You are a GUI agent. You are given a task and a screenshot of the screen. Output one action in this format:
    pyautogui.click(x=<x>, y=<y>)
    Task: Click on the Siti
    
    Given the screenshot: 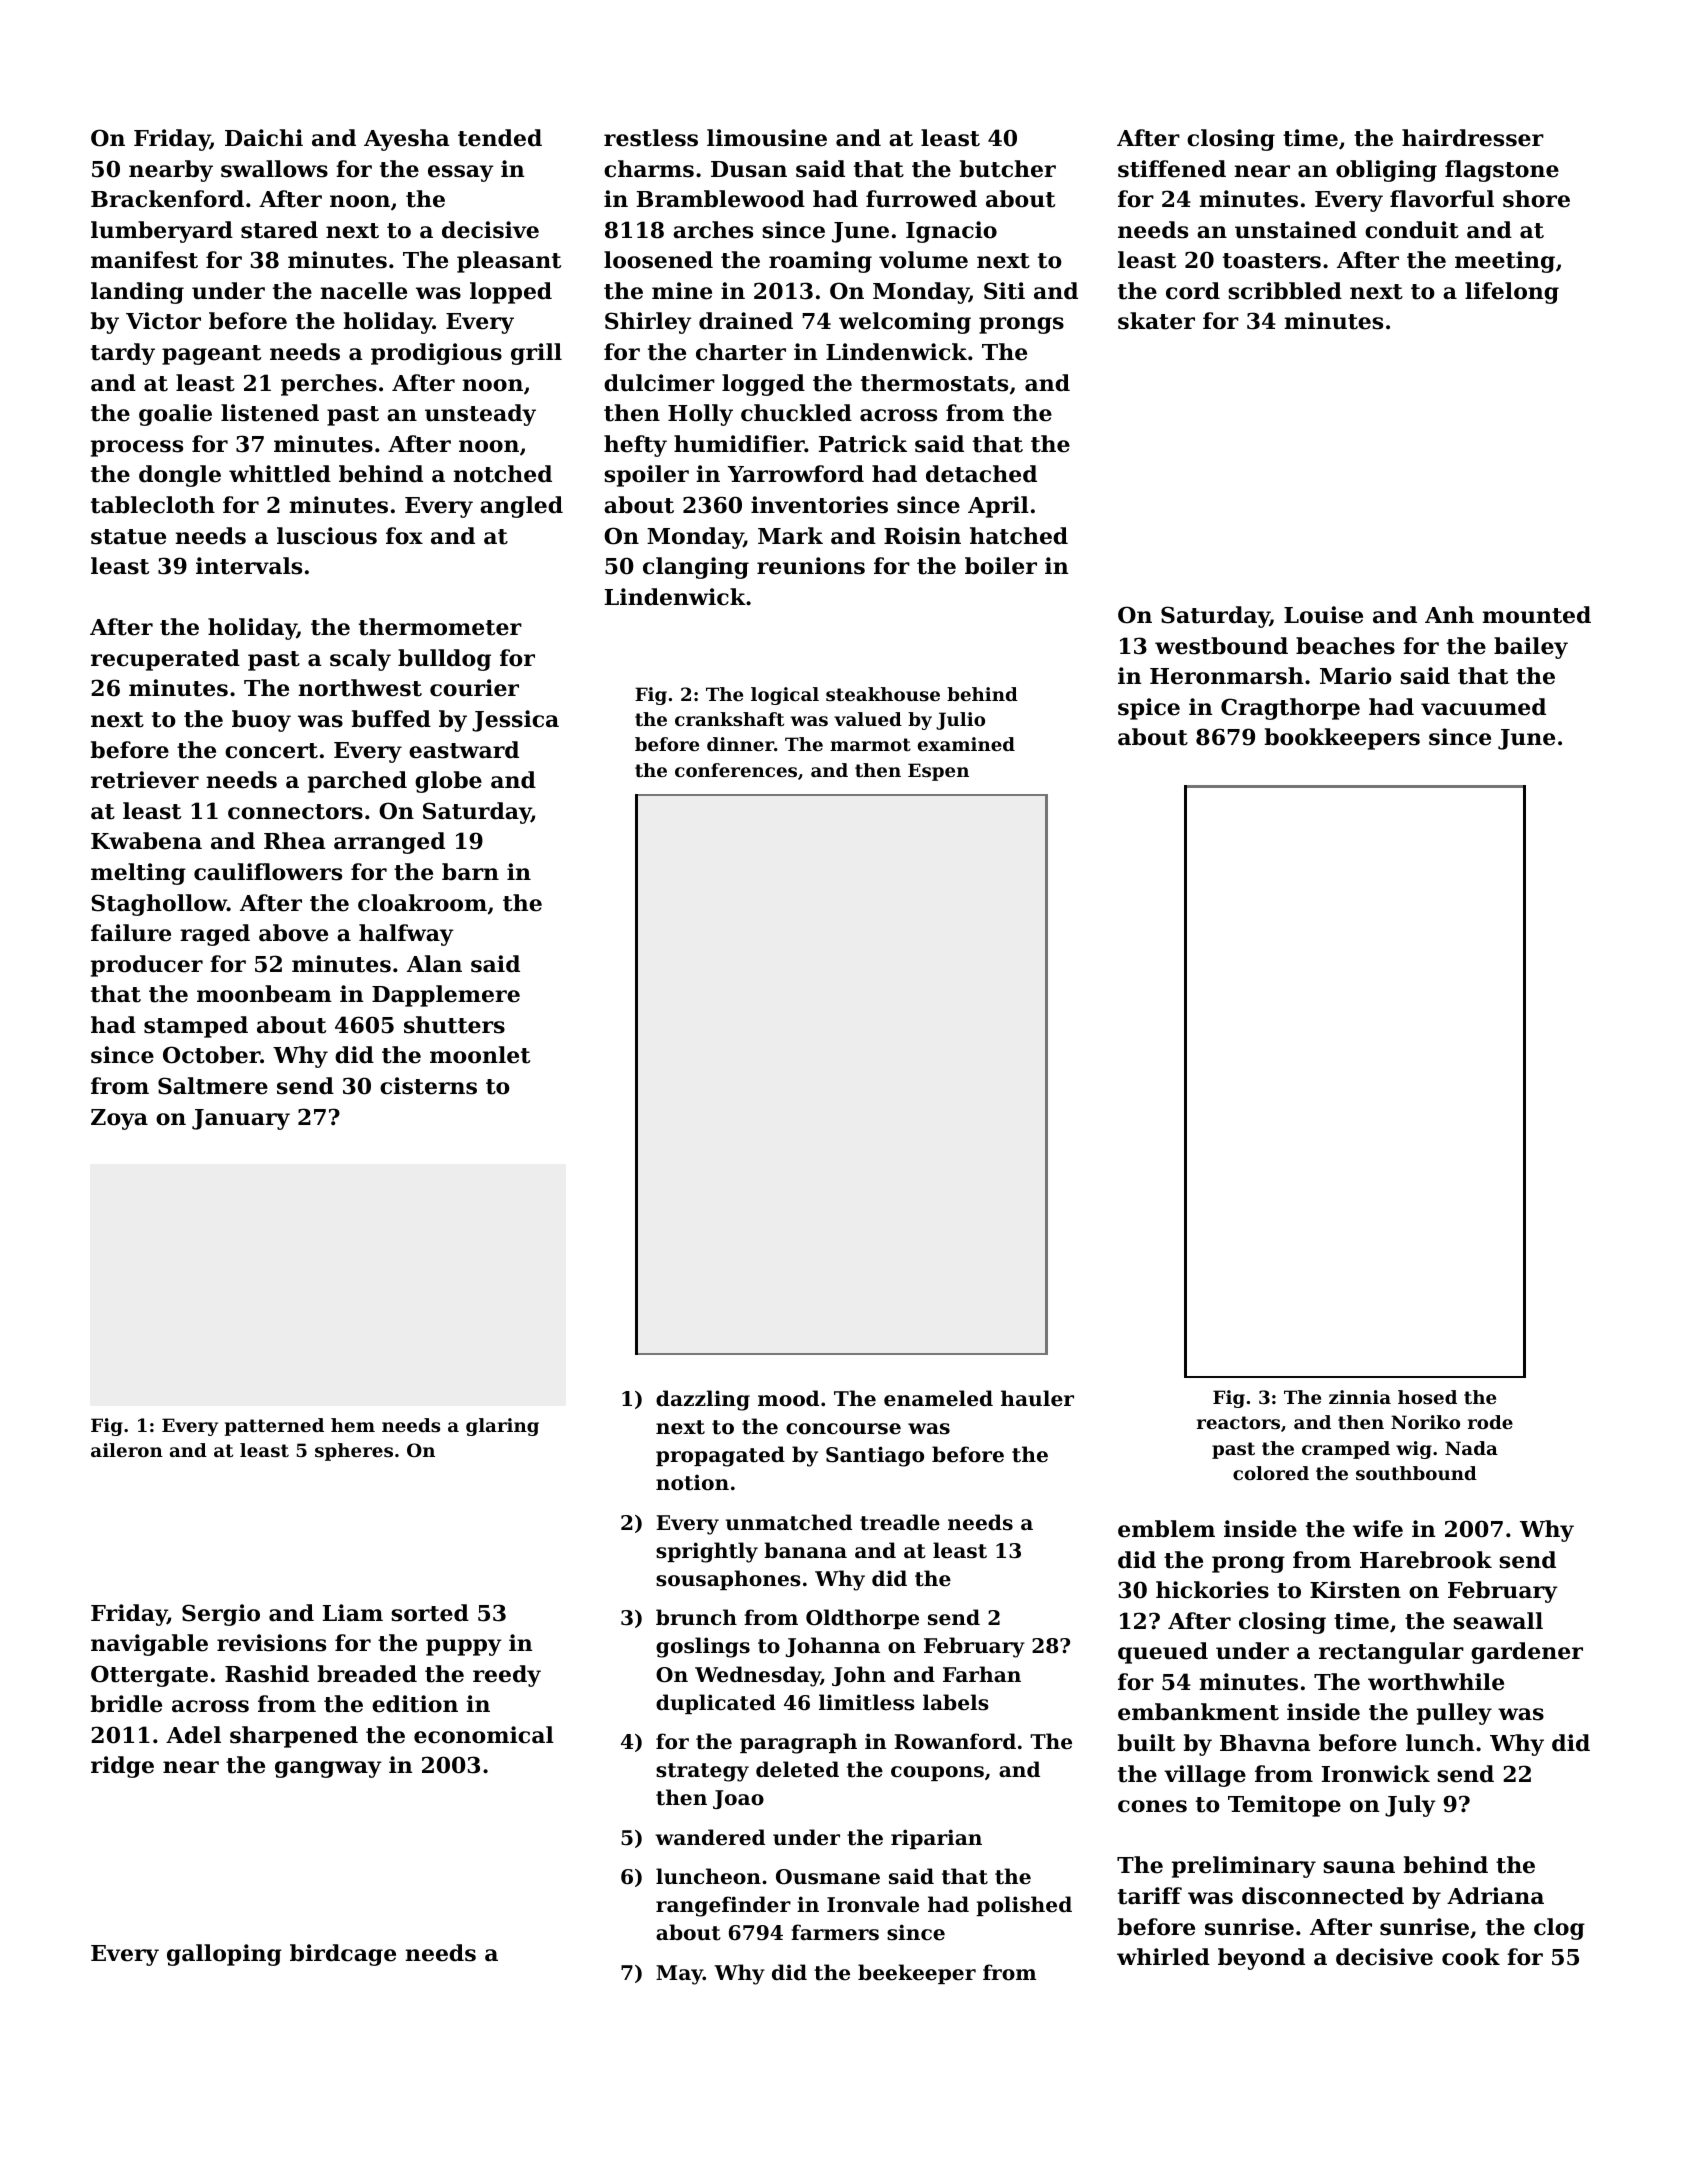 What is the action you would take?
    pyautogui.click(x=1004, y=291)
